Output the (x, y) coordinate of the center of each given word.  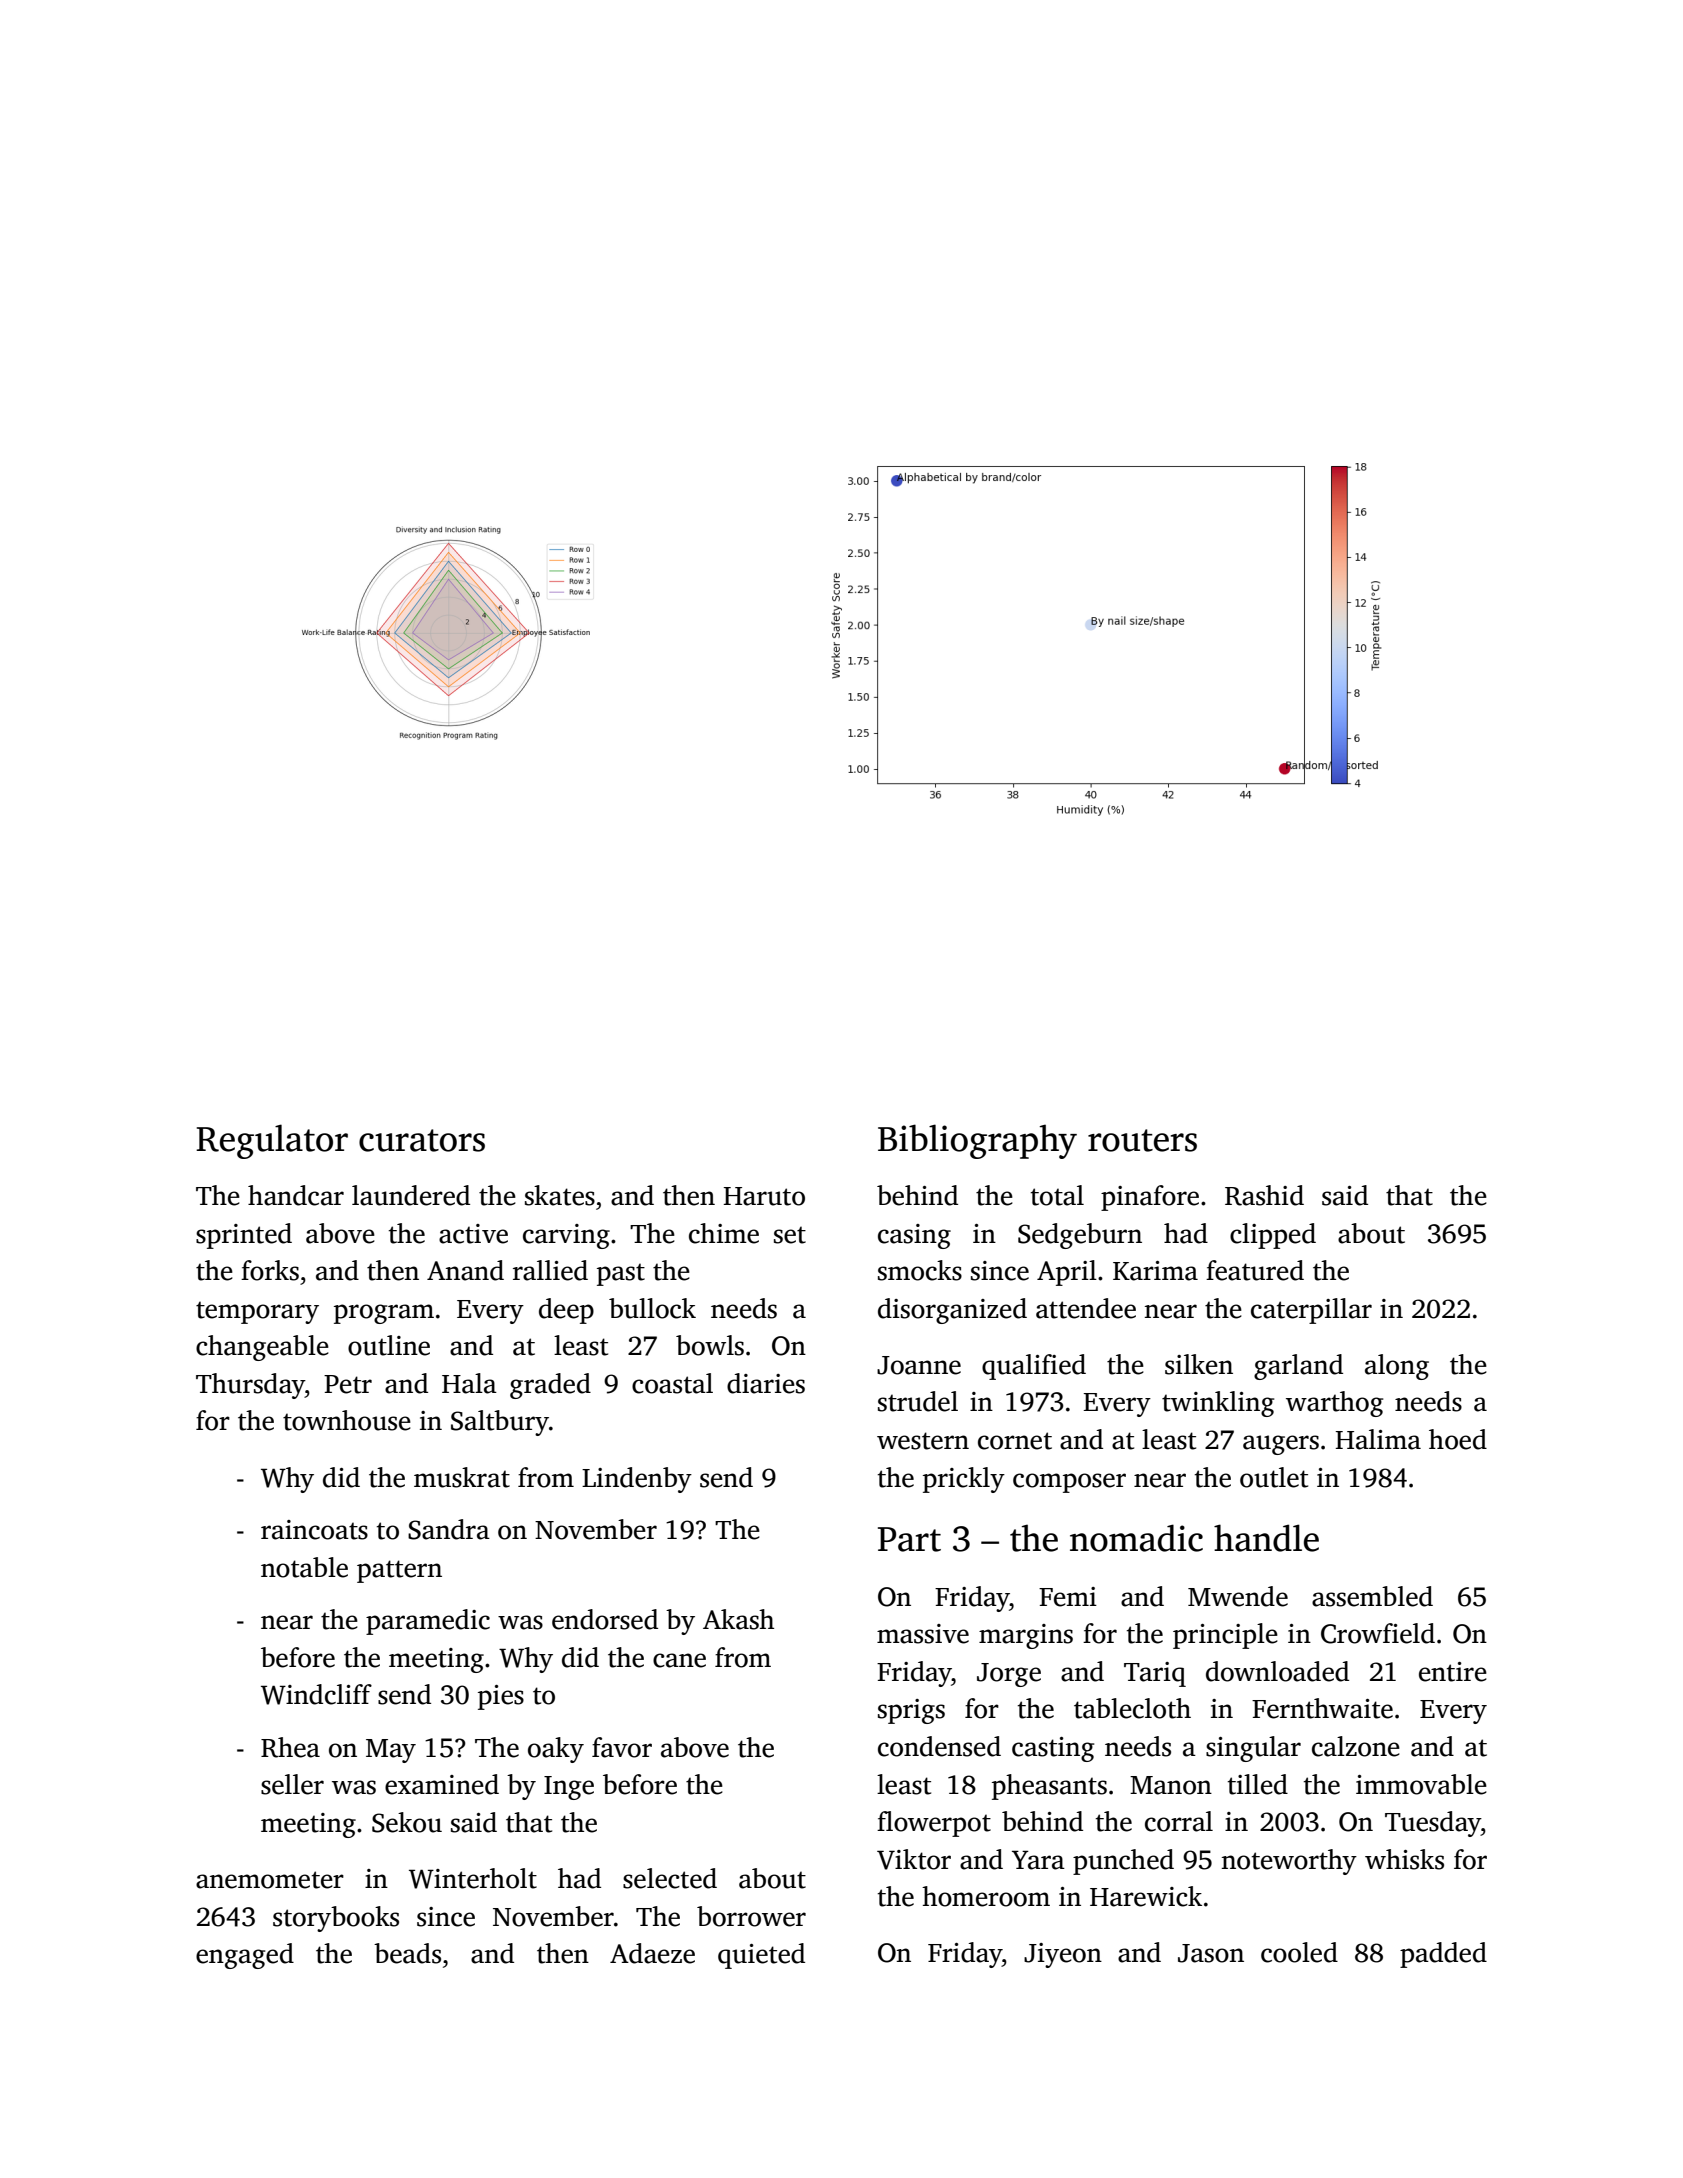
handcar (296, 1195)
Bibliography (977, 1141)
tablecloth (1132, 1708)
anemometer (270, 1880)
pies (501, 1697)
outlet (1274, 1477)
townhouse (347, 1420)
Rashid (1264, 1195)
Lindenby (637, 1480)
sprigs (911, 1711)
